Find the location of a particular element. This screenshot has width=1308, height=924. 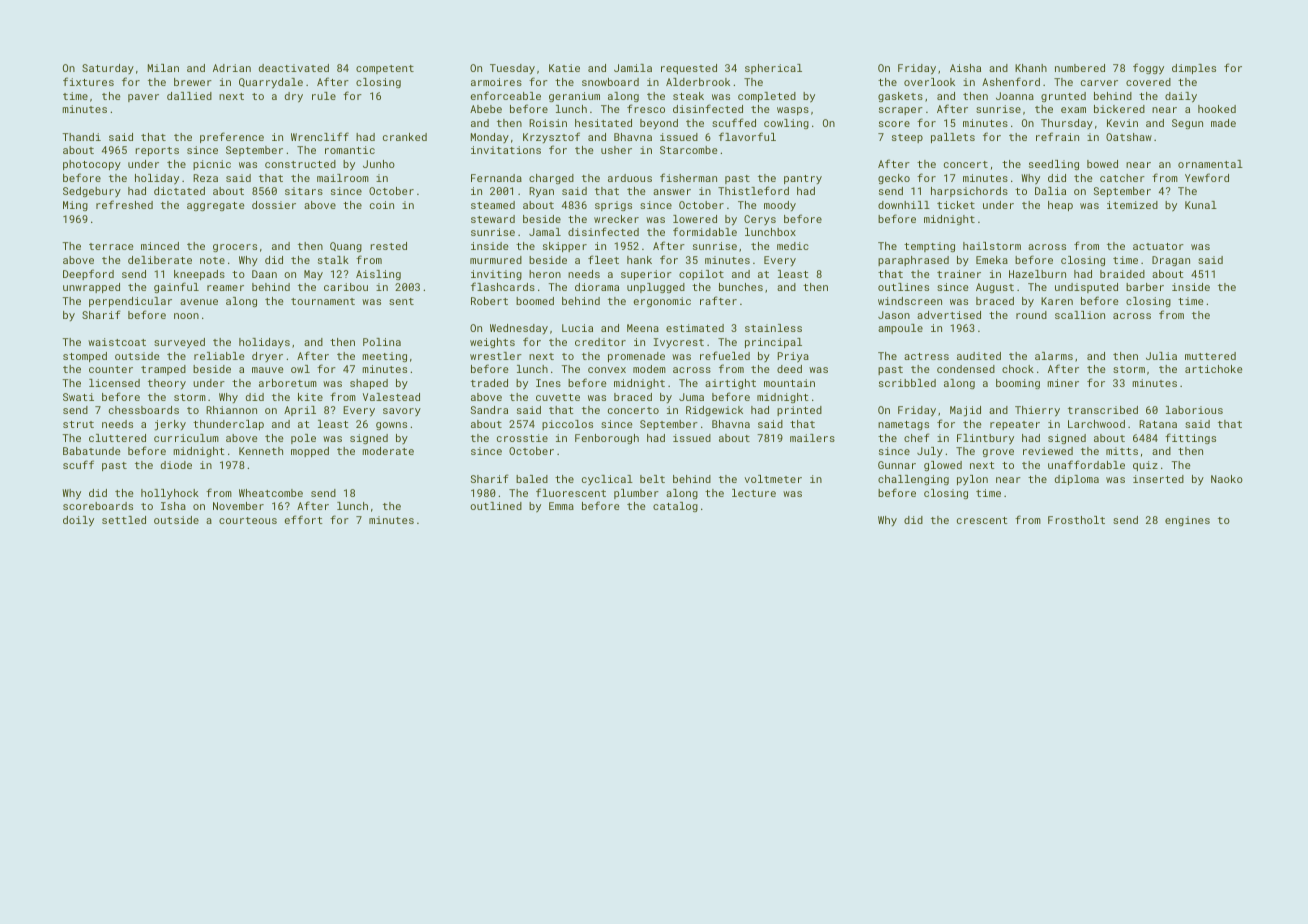

paraphrased is located at coordinates (913, 261).
